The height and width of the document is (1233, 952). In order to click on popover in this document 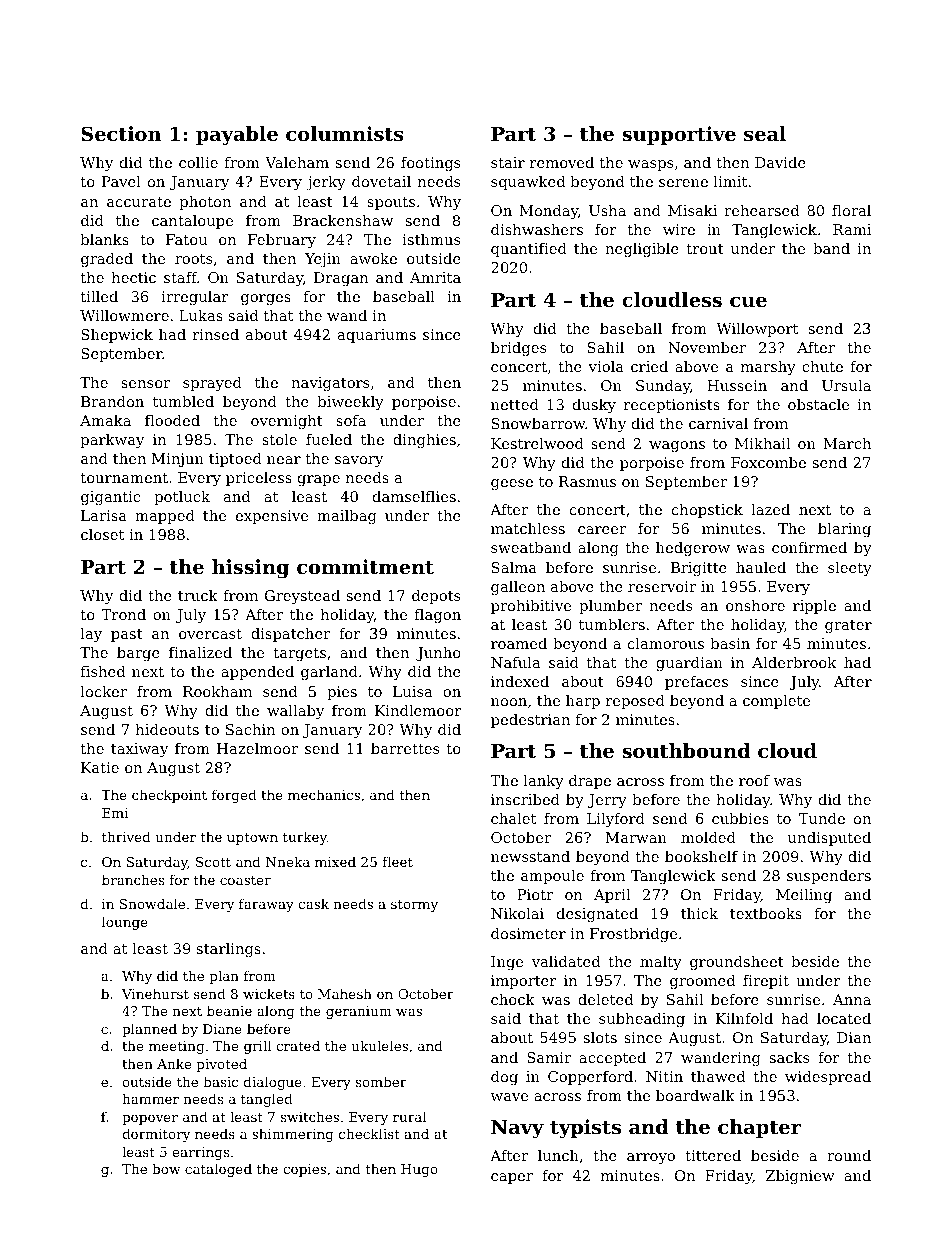, I will do `click(150, 1120)`.
